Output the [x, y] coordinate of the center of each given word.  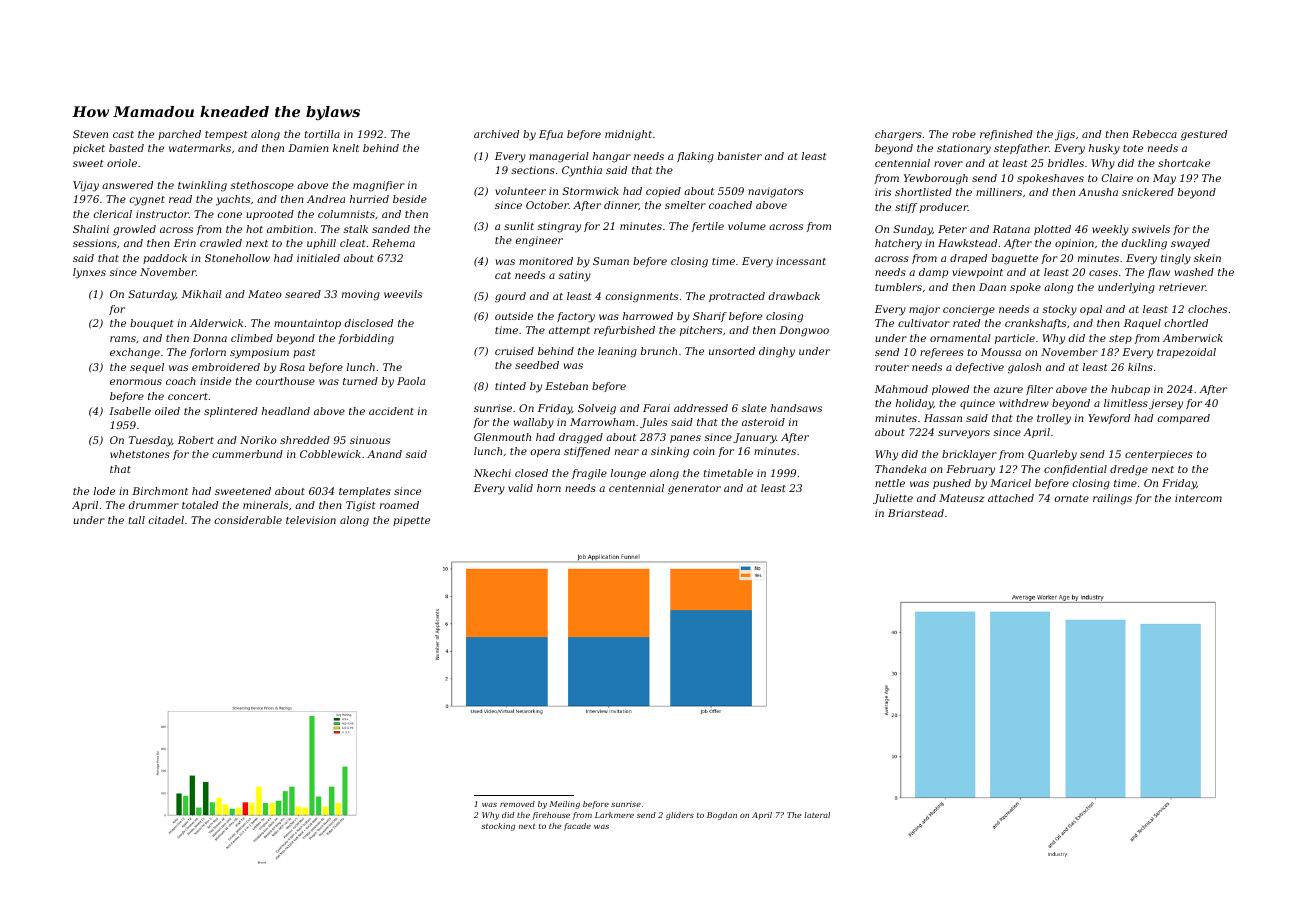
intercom [1198, 498]
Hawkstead [967, 243]
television [311, 520]
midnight [628, 135]
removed [517, 804]
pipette [411, 521]
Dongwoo [804, 331]
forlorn [208, 353]
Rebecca [1154, 134]
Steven [90, 134]
